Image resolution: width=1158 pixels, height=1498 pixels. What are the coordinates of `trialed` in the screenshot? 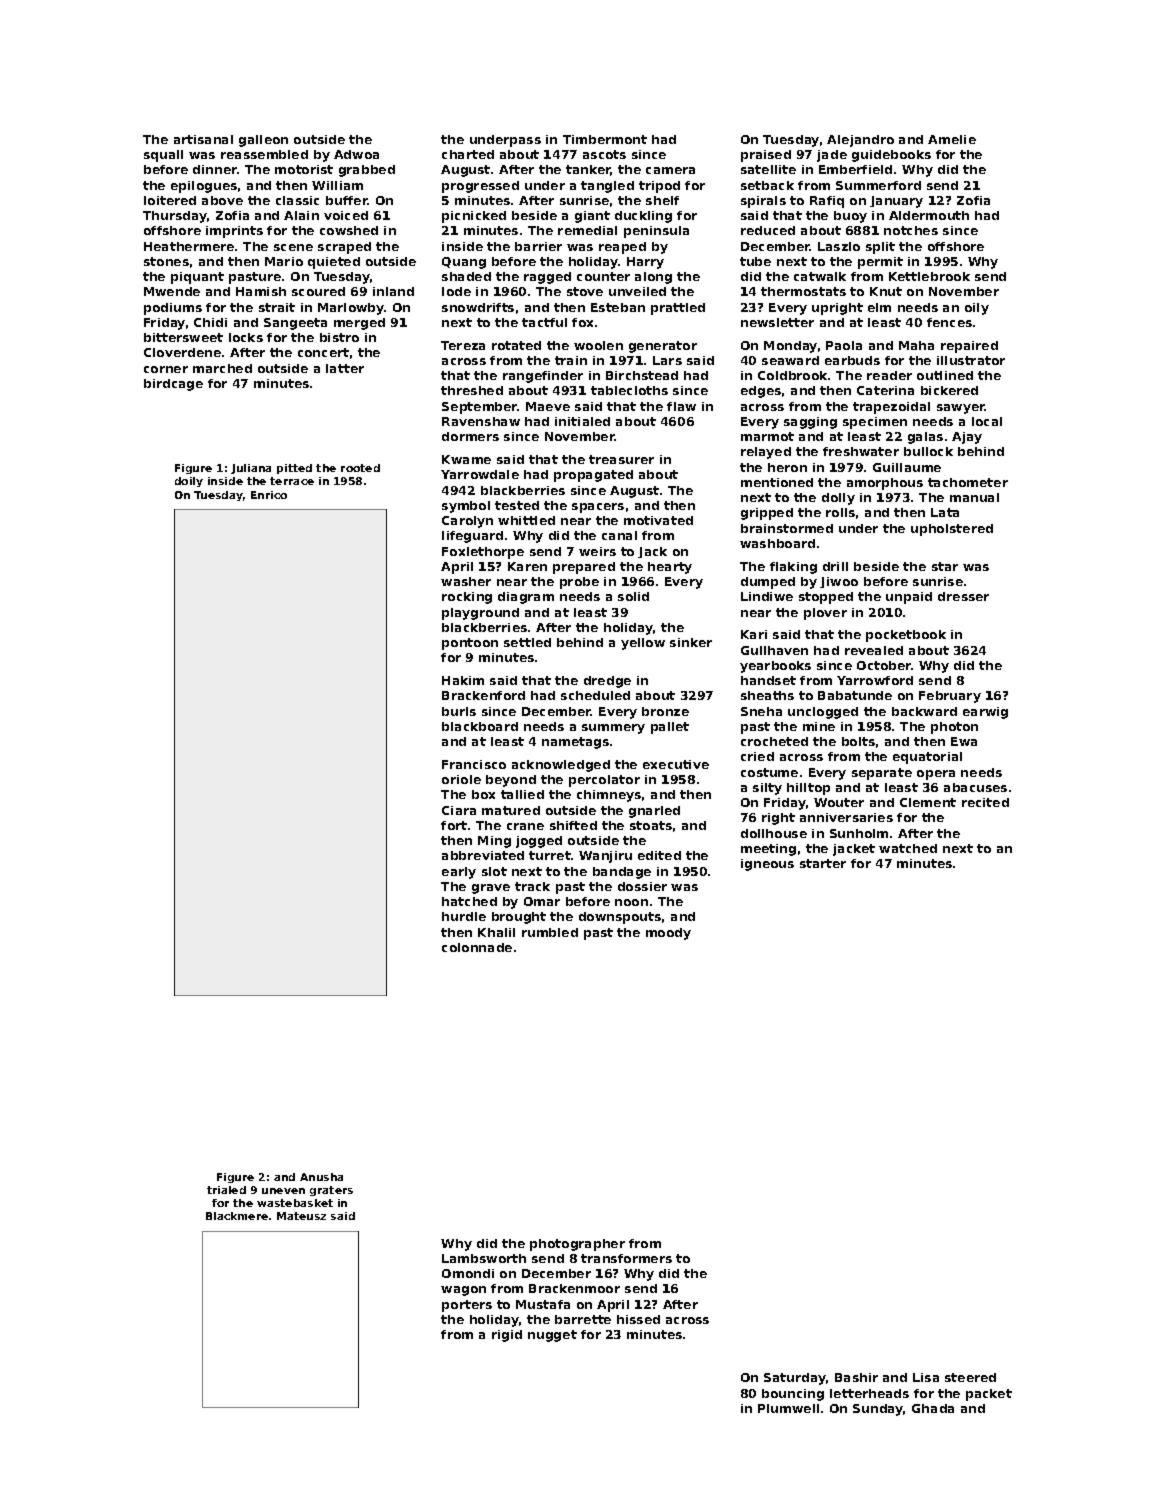 It's located at (226, 1190).
